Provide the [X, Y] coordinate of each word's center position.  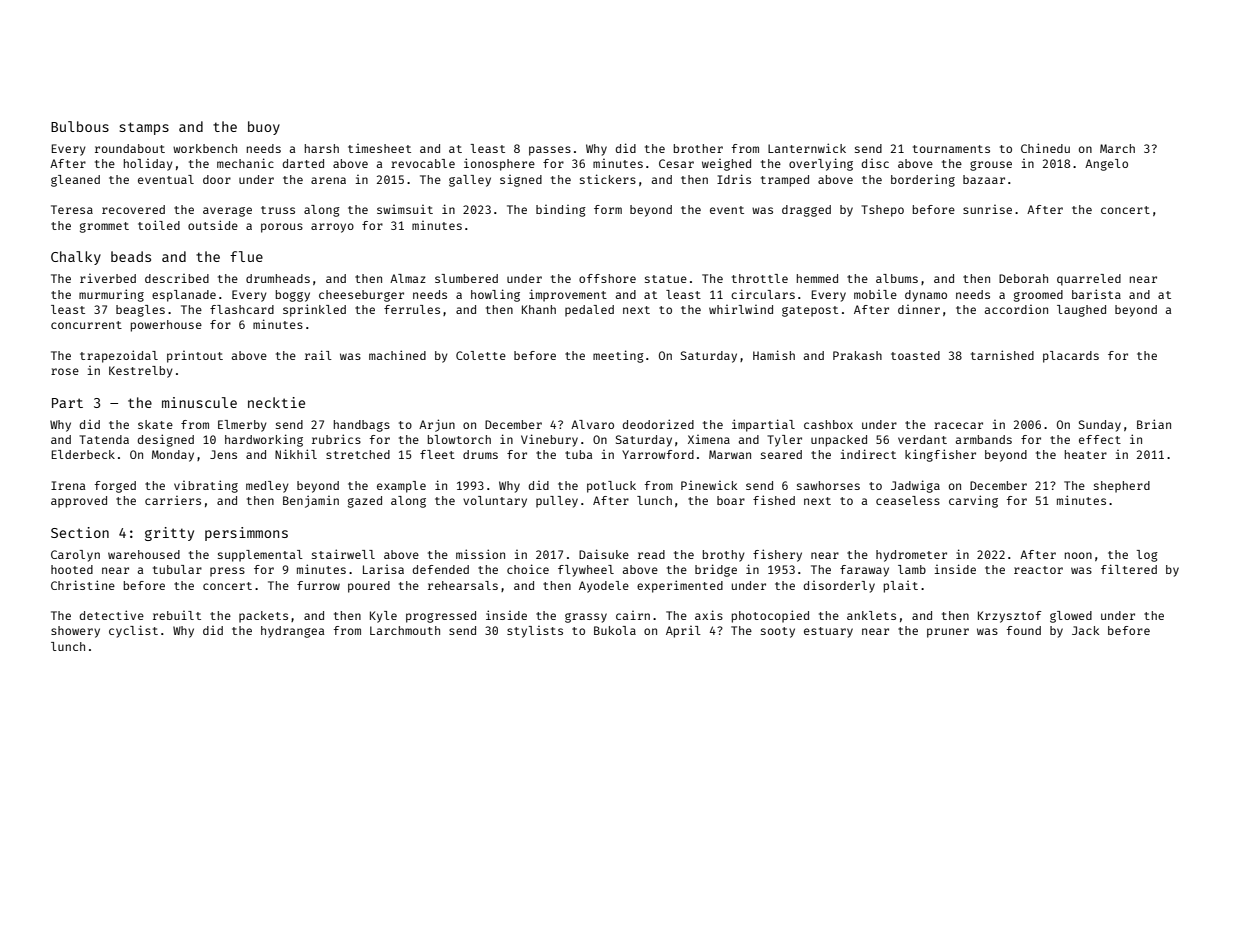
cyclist [133, 631]
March [1117, 148]
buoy [264, 128]
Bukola [615, 630]
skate [155, 424]
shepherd [1122, 487]
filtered [1129, 569]
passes [550, 151]
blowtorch [459, 439]
